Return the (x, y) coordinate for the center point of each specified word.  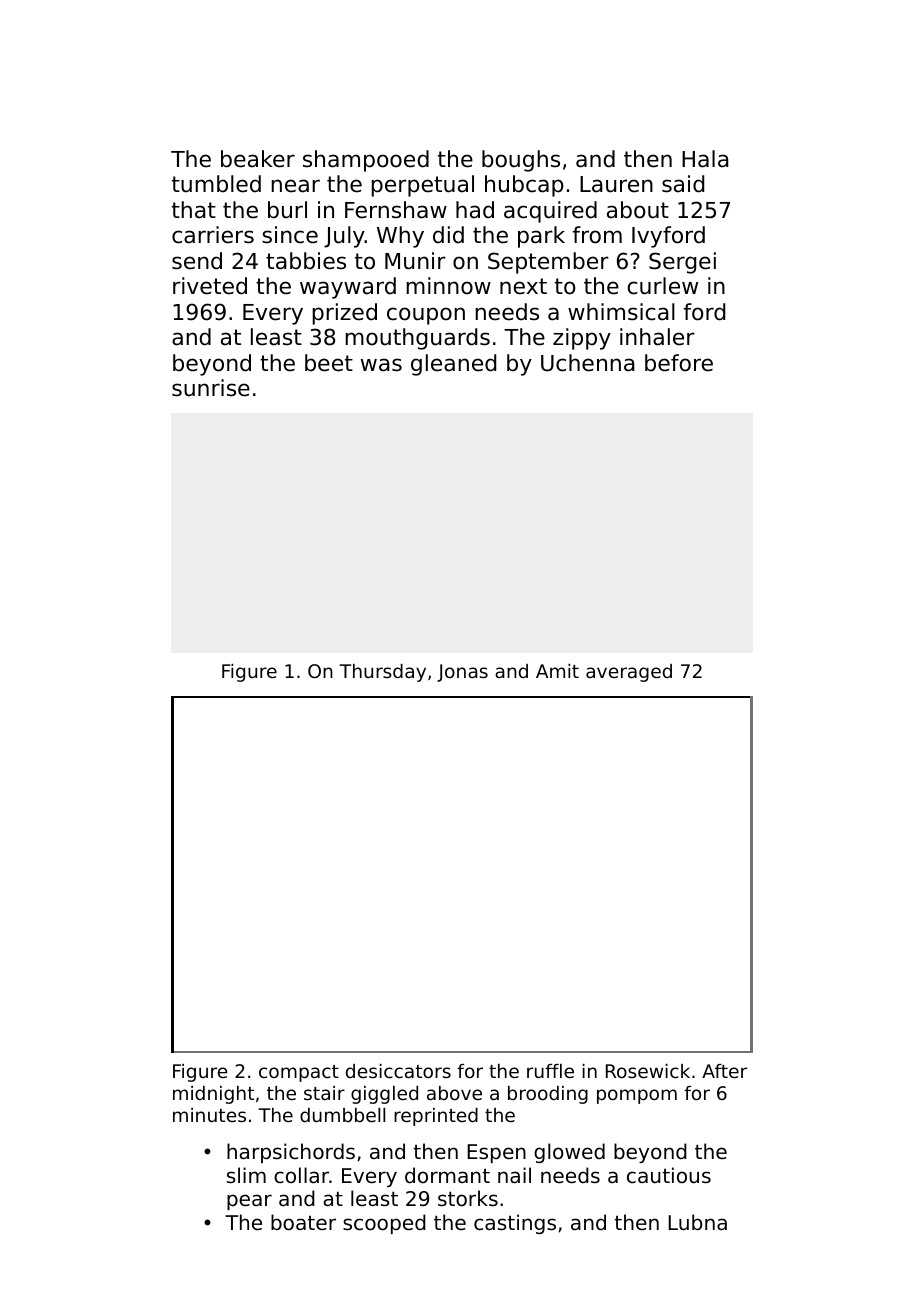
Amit (557, 671)
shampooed (366, 161)
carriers (213, 235)
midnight (213, 1095)
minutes (209, 1115)
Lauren (616, 184)
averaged (629, 673)
